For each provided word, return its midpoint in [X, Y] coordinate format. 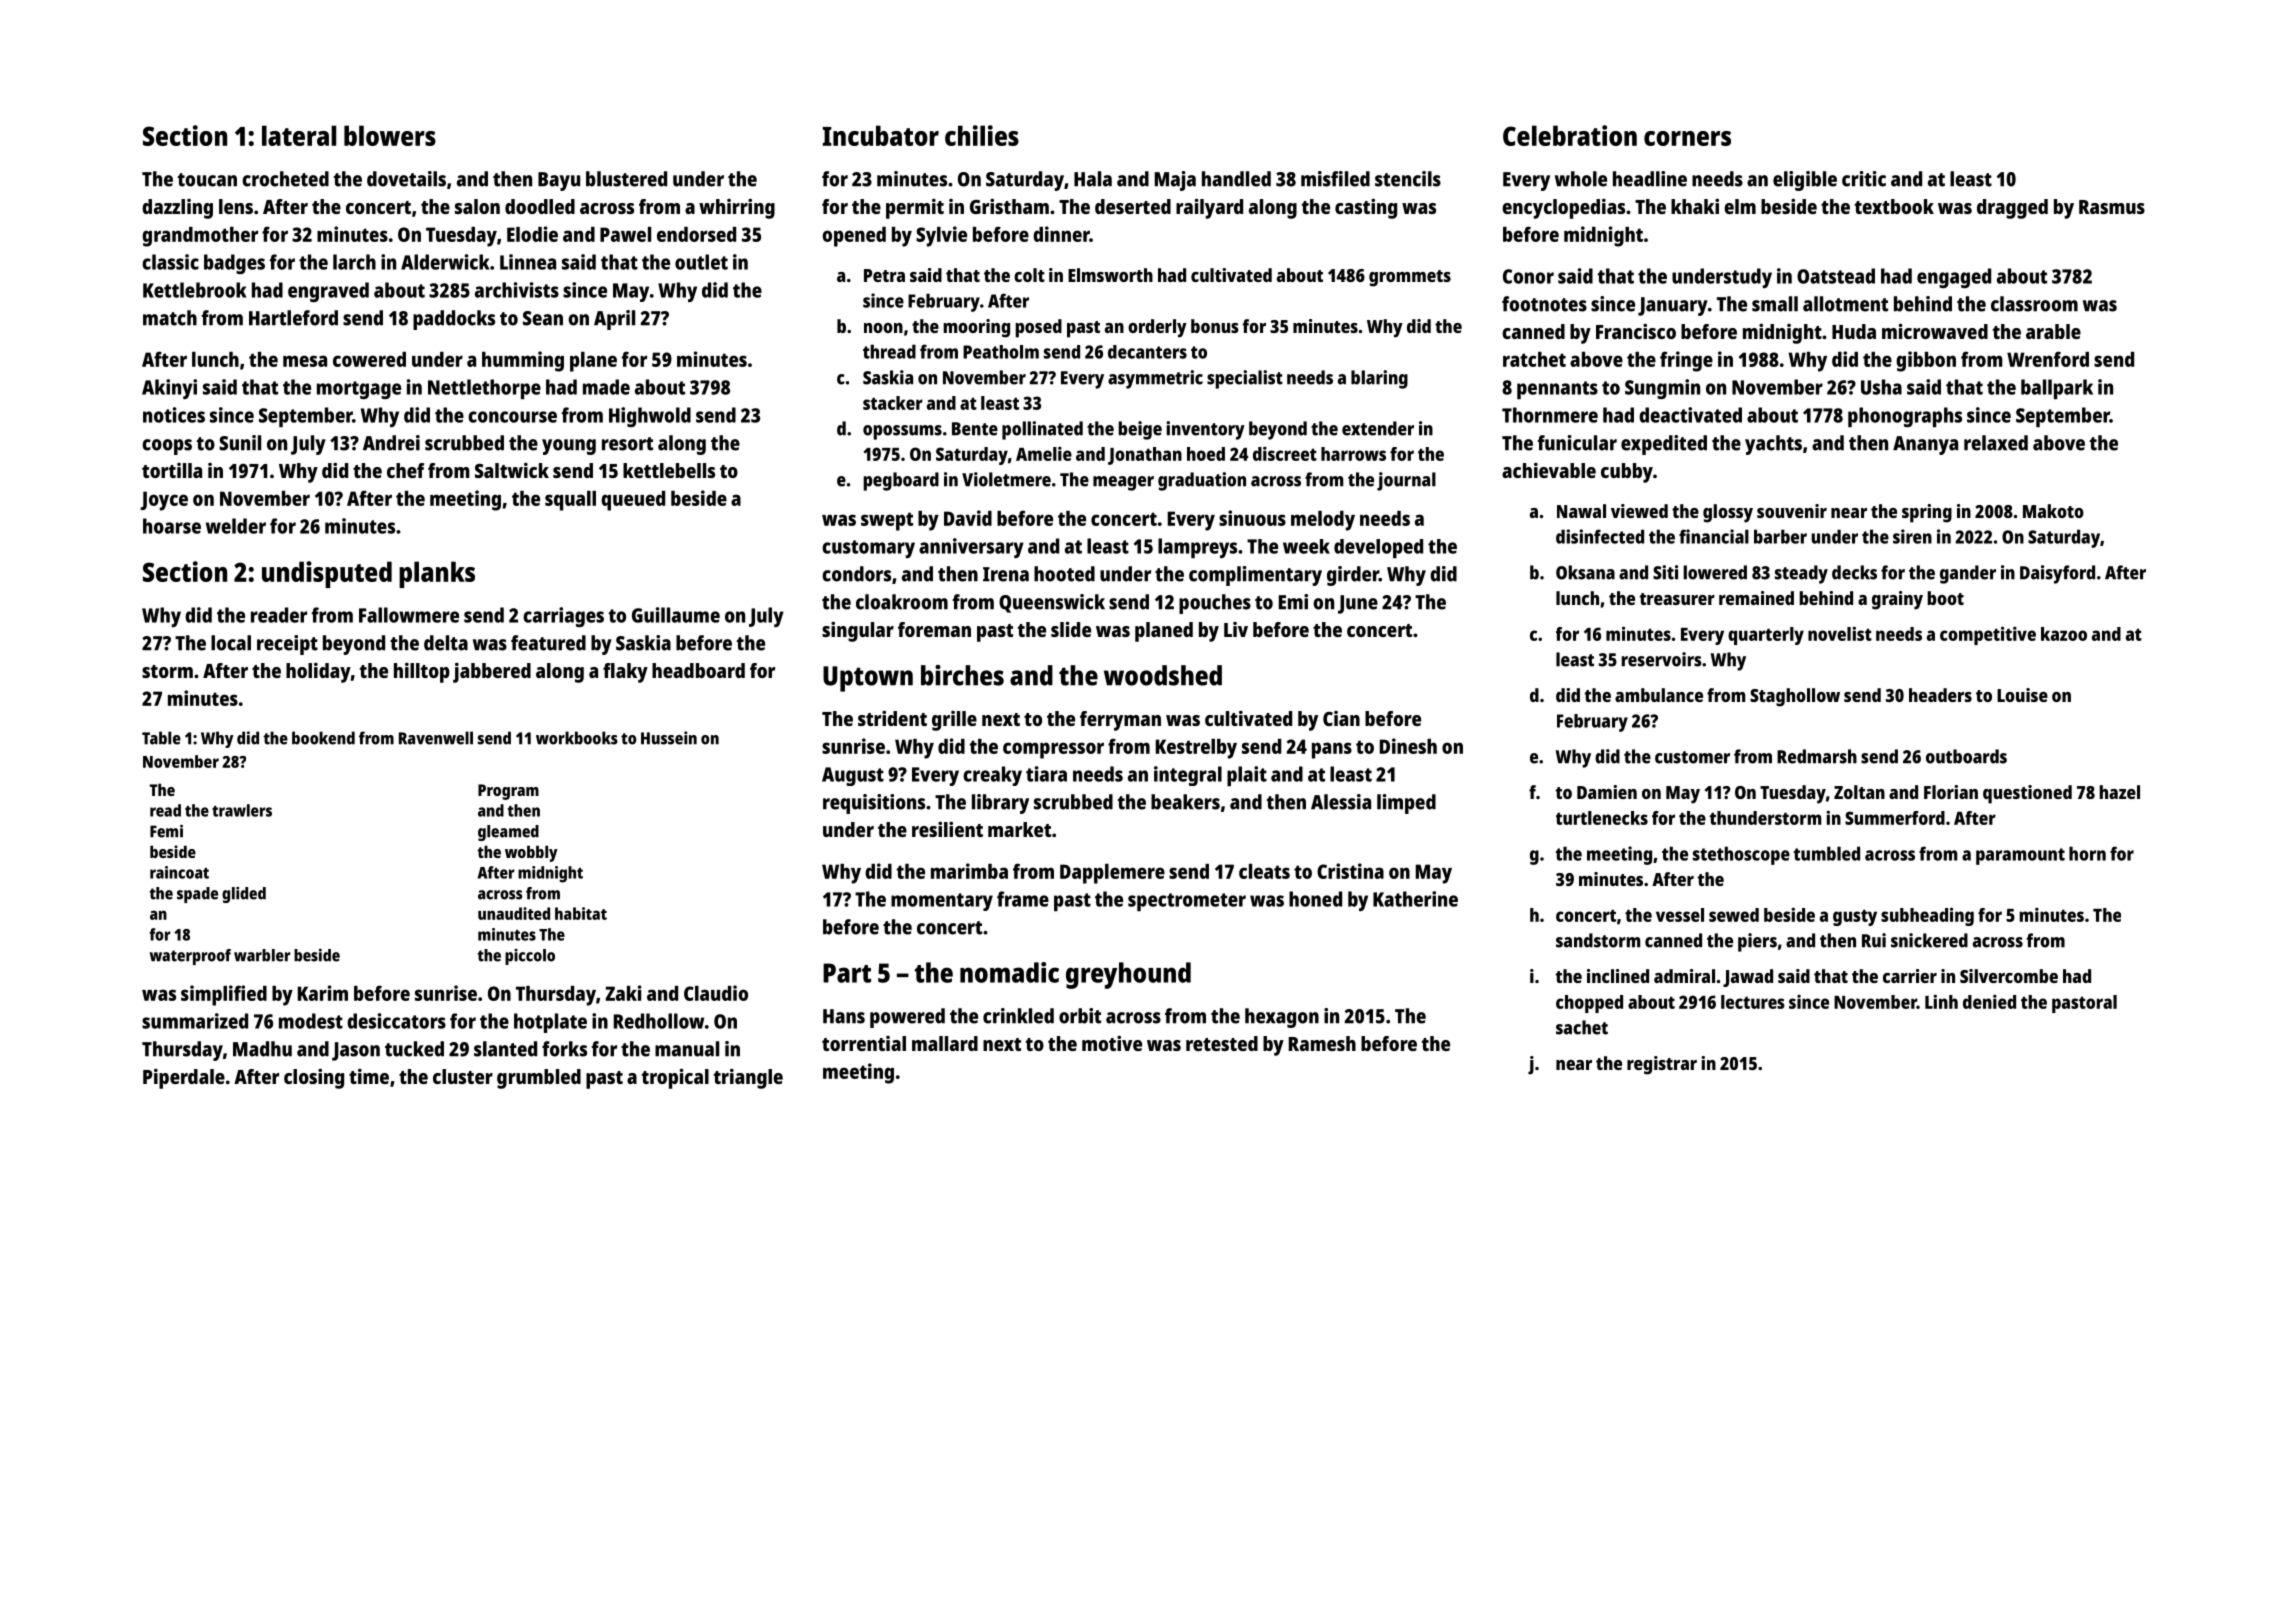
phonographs [1905, 417]
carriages [563, 617]
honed [1315, 899]
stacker [893, 403]
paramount [2020, 856]
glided [244, 895]
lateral [299, 135]
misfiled [1335, 179]
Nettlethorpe [484, 389]
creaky [992, 776]
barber [1780, 536]
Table [161, 738]
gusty [1855, 917]
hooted [1064, 574]
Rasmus [2112, 207]
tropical [675, 1078]
